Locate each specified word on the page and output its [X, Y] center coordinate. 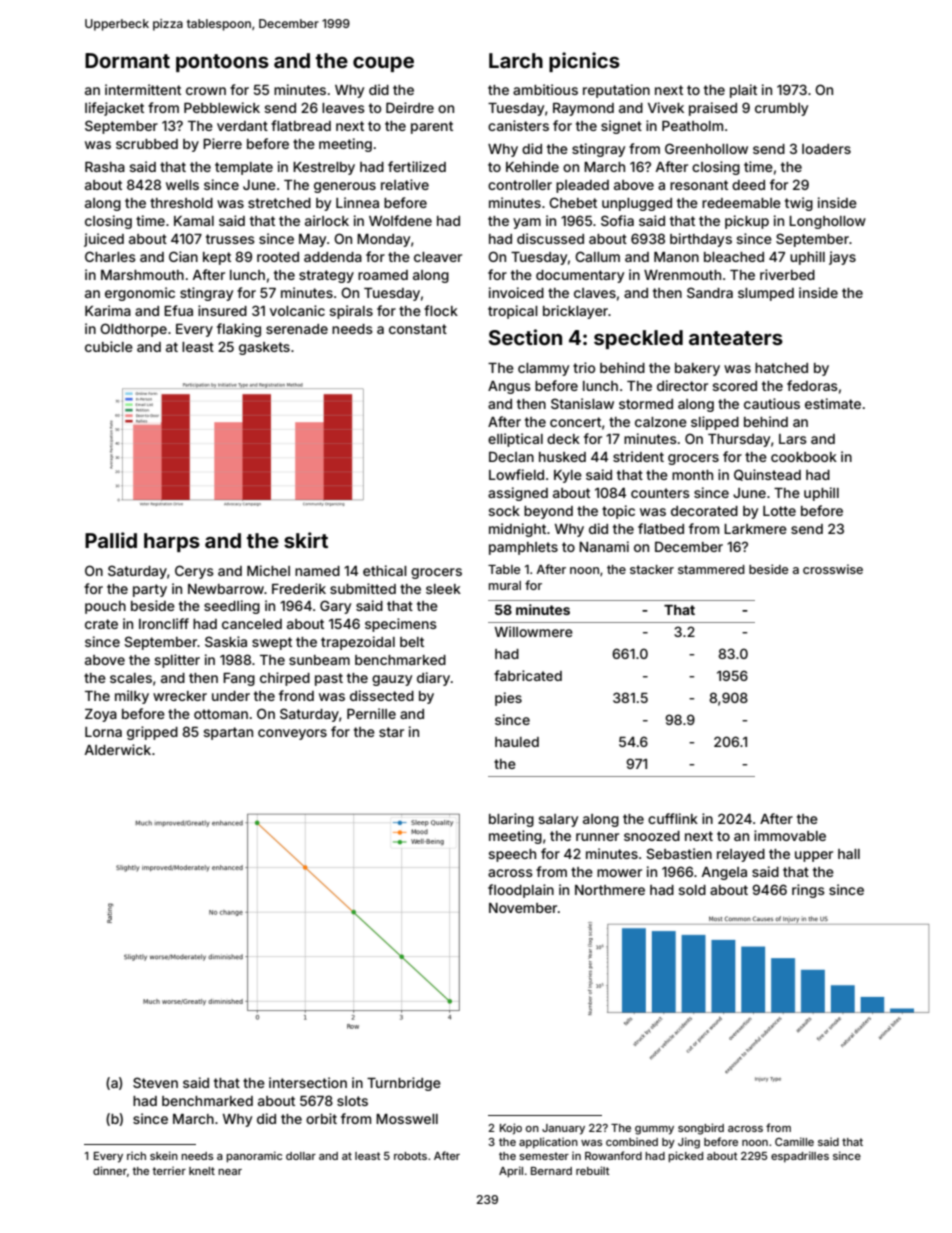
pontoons [222, 63]
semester [544, 1156]
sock [504, 511]
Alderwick [118, 749]
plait [743, 91]
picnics [584, 62]
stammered [711, 569]
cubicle [109, 346]
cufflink [673, 818]
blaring [511, 820]
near [230, 1172]
